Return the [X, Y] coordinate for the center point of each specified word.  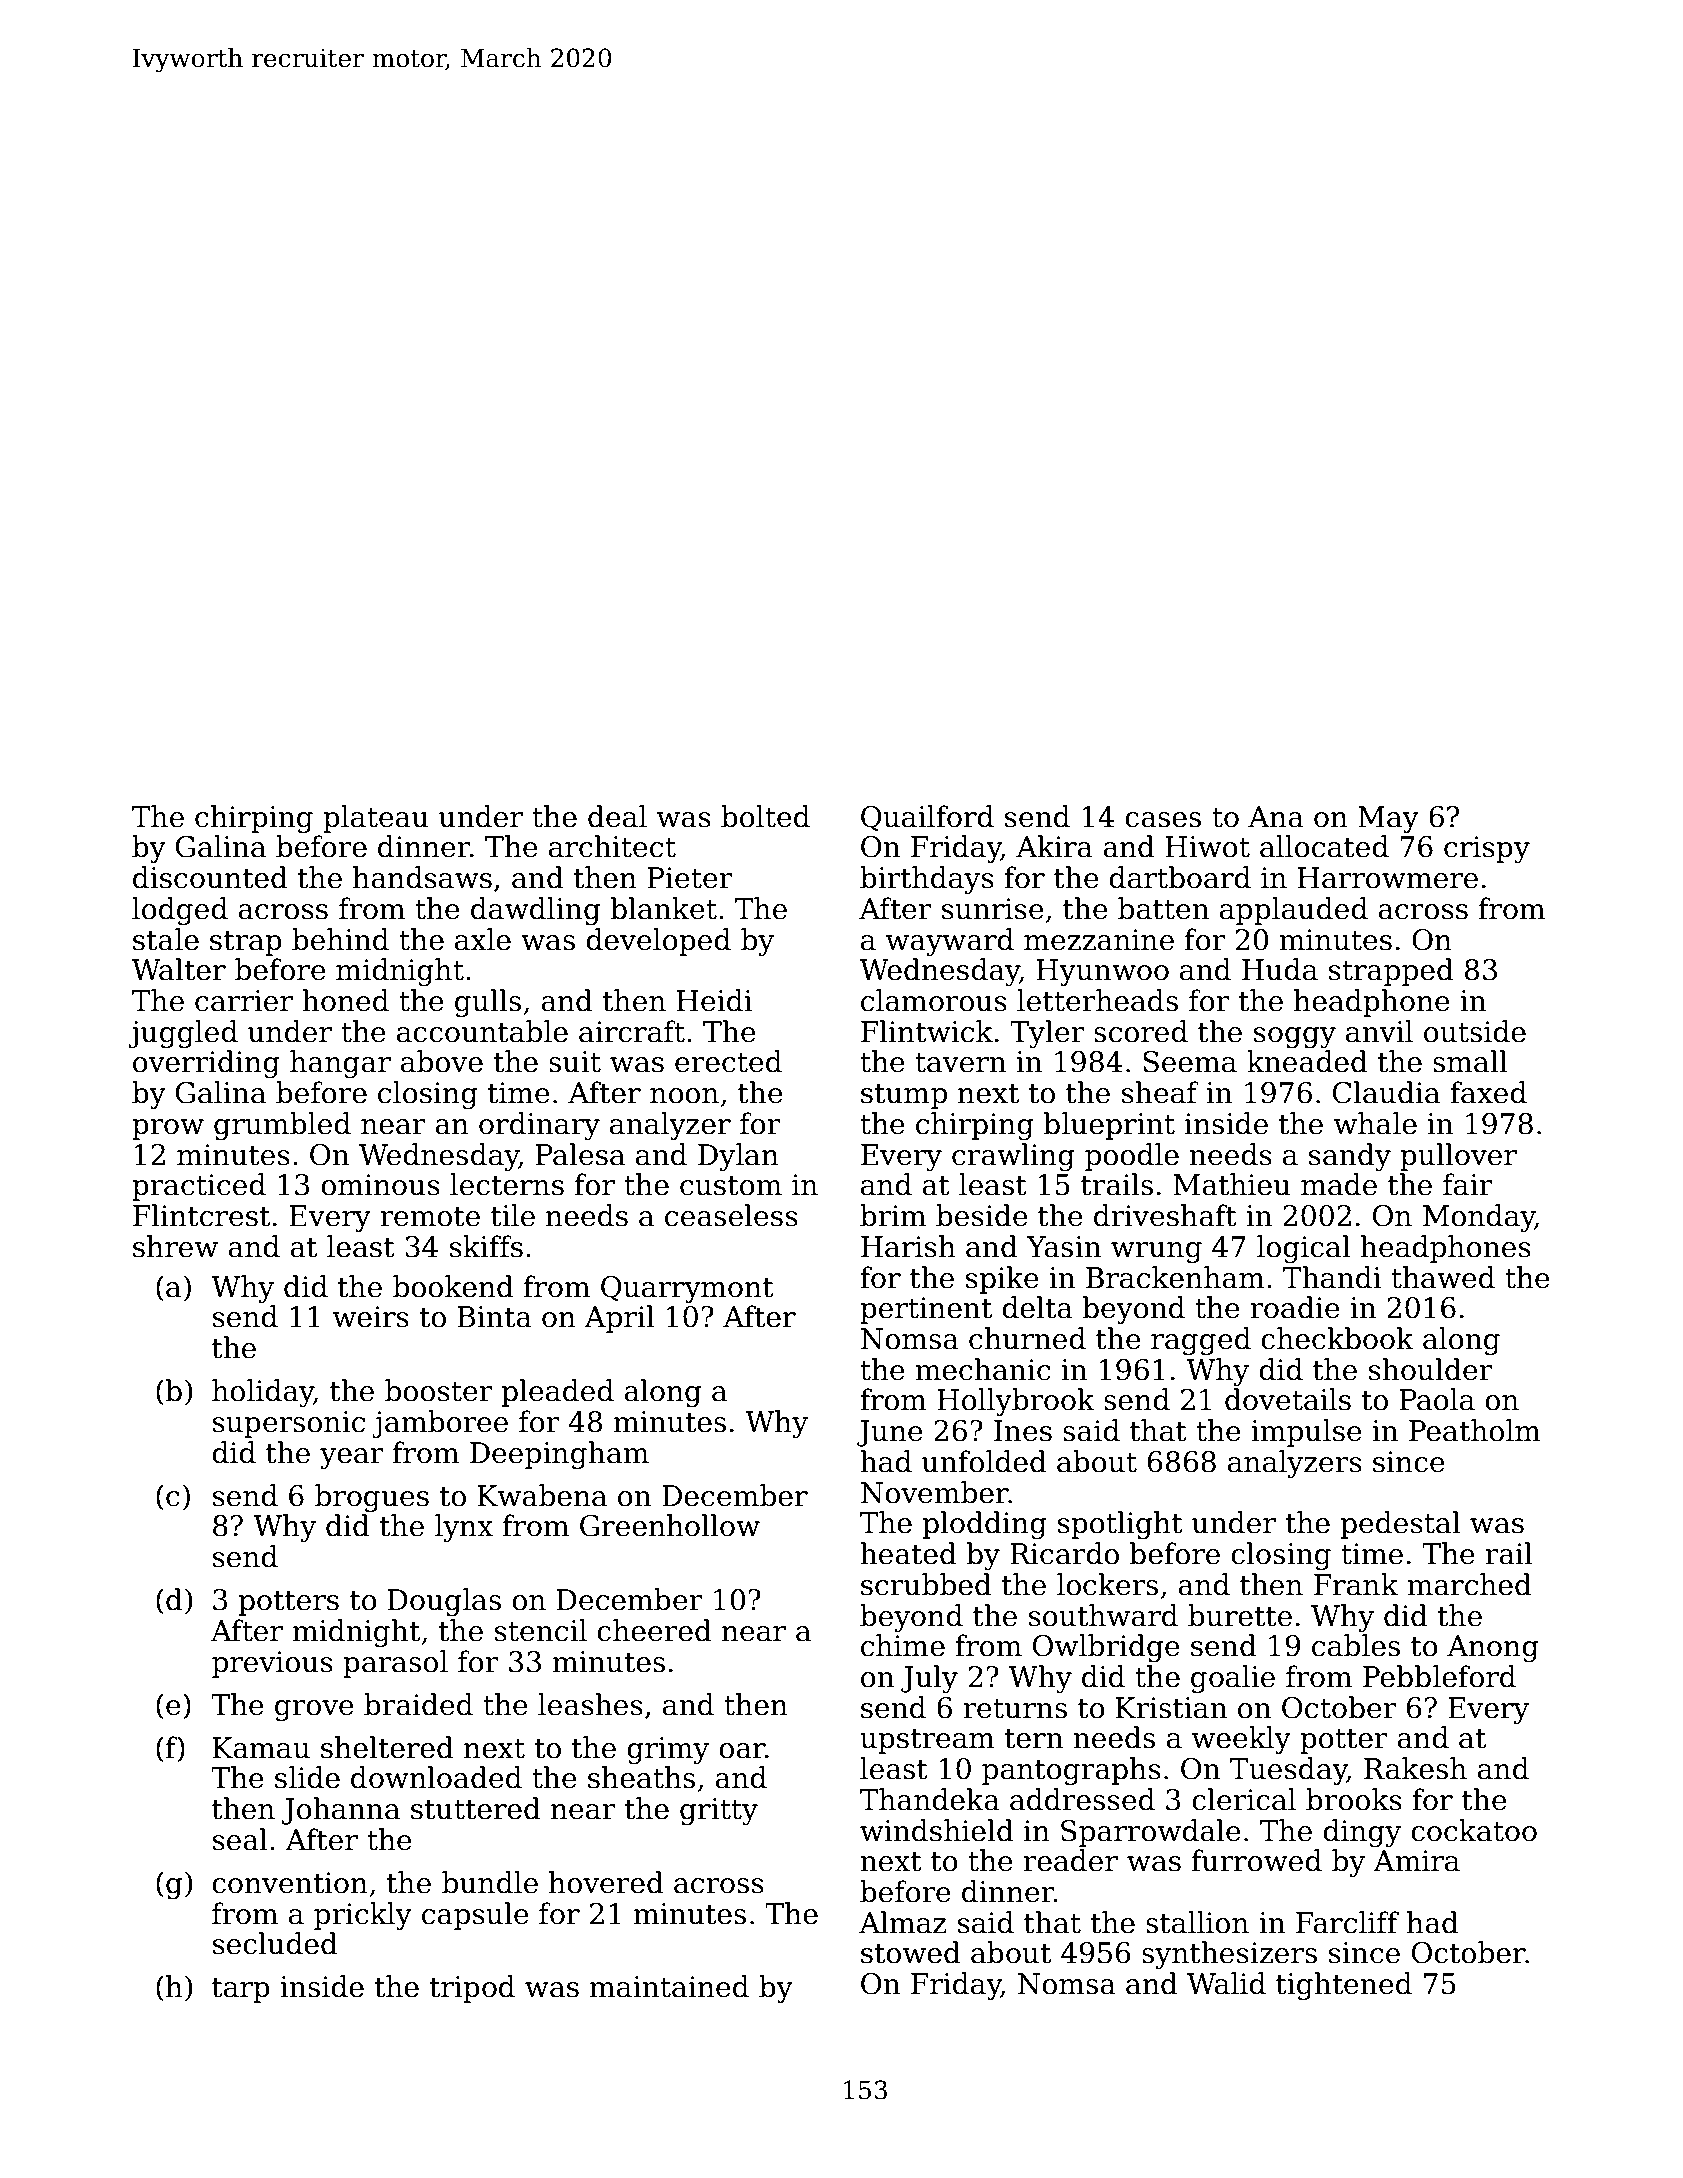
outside [1475, 1031]
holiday [263, 1393]
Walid [1226, 1983]
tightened [1344, 1986]
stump [904, 1096]
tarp [241, 1990]
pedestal [1401, 1525]
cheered [654, 1630]
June [890, 1433]
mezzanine [1099, 940]
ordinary [539, 1126]
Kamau [261, 1748]
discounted [210, 877]
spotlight [1120, 1525]
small [1470, 1061]
